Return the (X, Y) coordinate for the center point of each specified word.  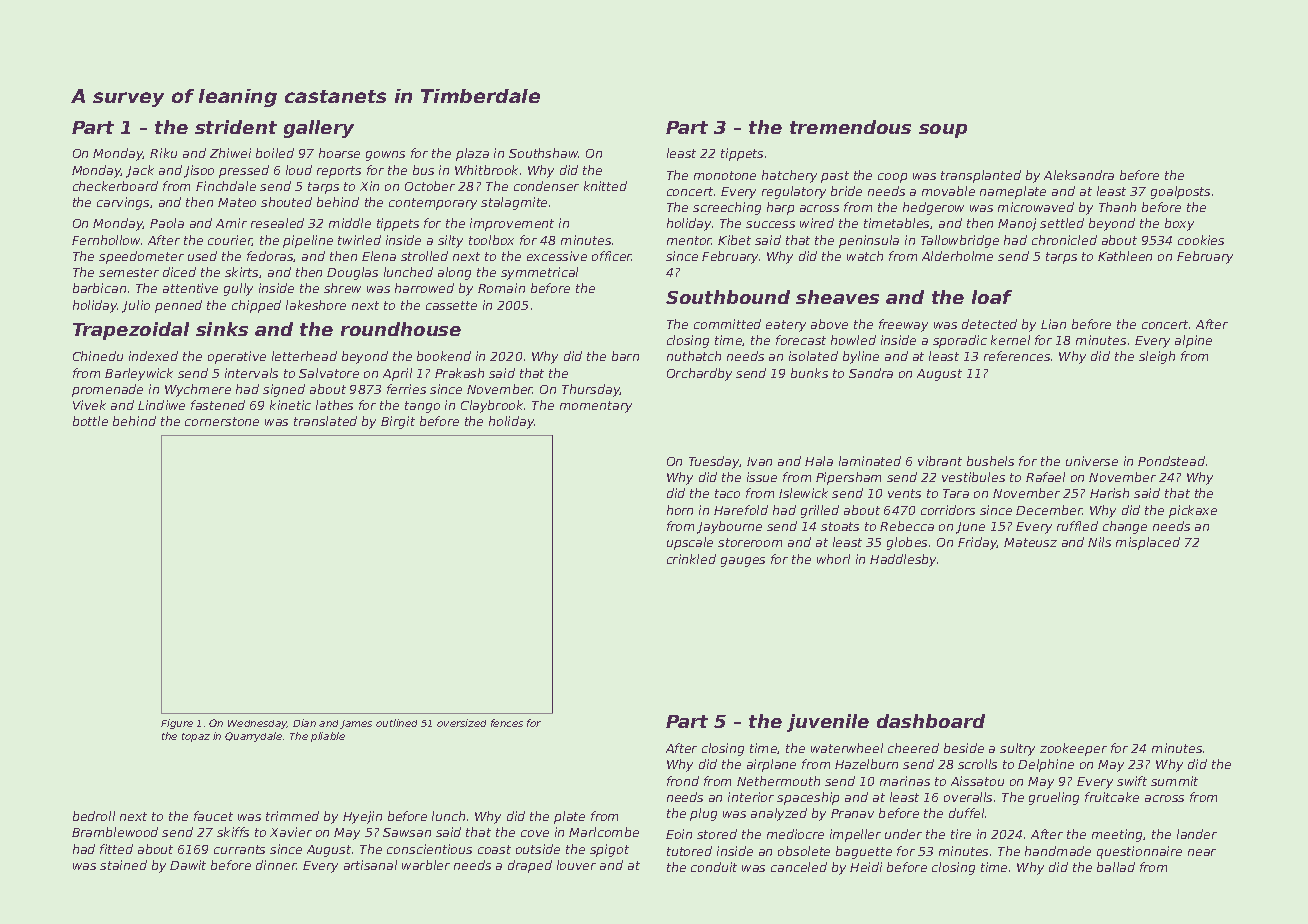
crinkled (691, 559)
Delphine (1046, 765)
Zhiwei (230, 153)
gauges (743, 562)
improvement (512, 224)
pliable (328, 737)
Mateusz (1030, 542)
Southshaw (544, 153)
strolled (424, 256)
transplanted (981, 176)
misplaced (1148, 543)
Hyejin (362, 817)
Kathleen (1125, 256)
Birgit (398, 422)
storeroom (750, 542)
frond (683, 781)
